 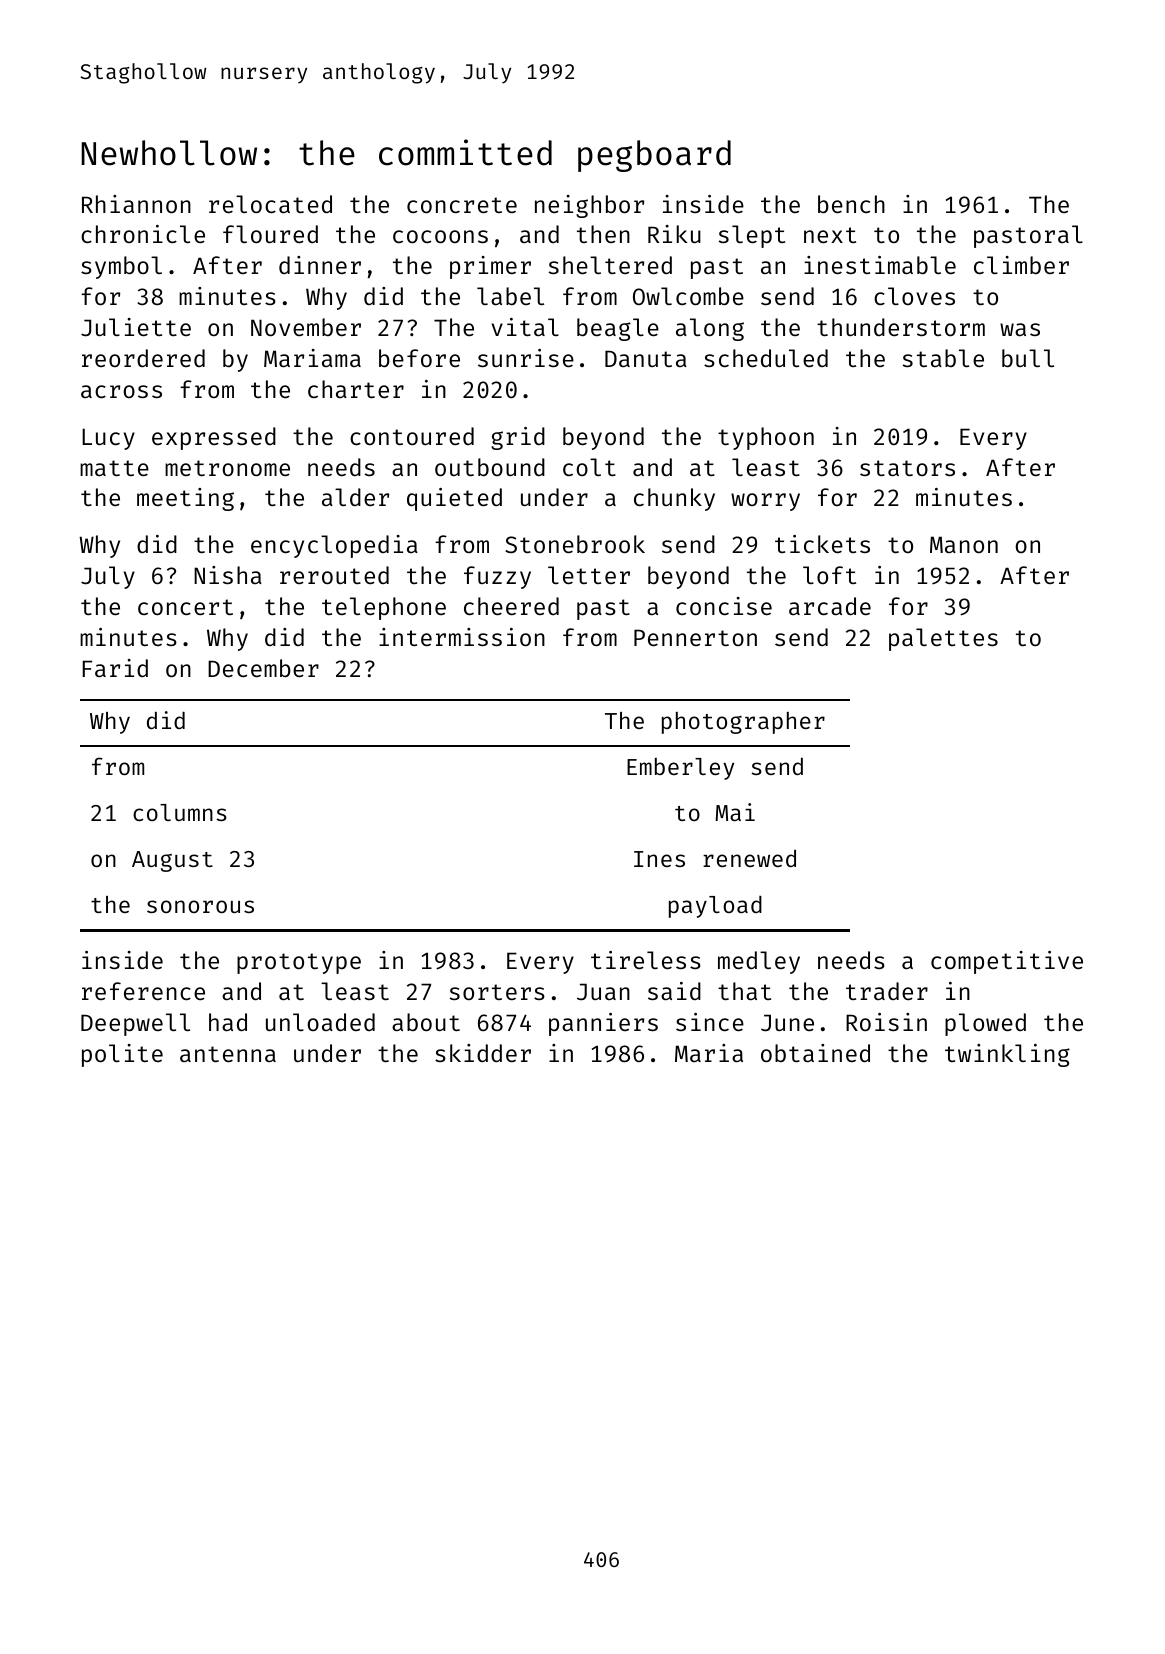 I want to click on scheduled, so click(x=766, y=358).
